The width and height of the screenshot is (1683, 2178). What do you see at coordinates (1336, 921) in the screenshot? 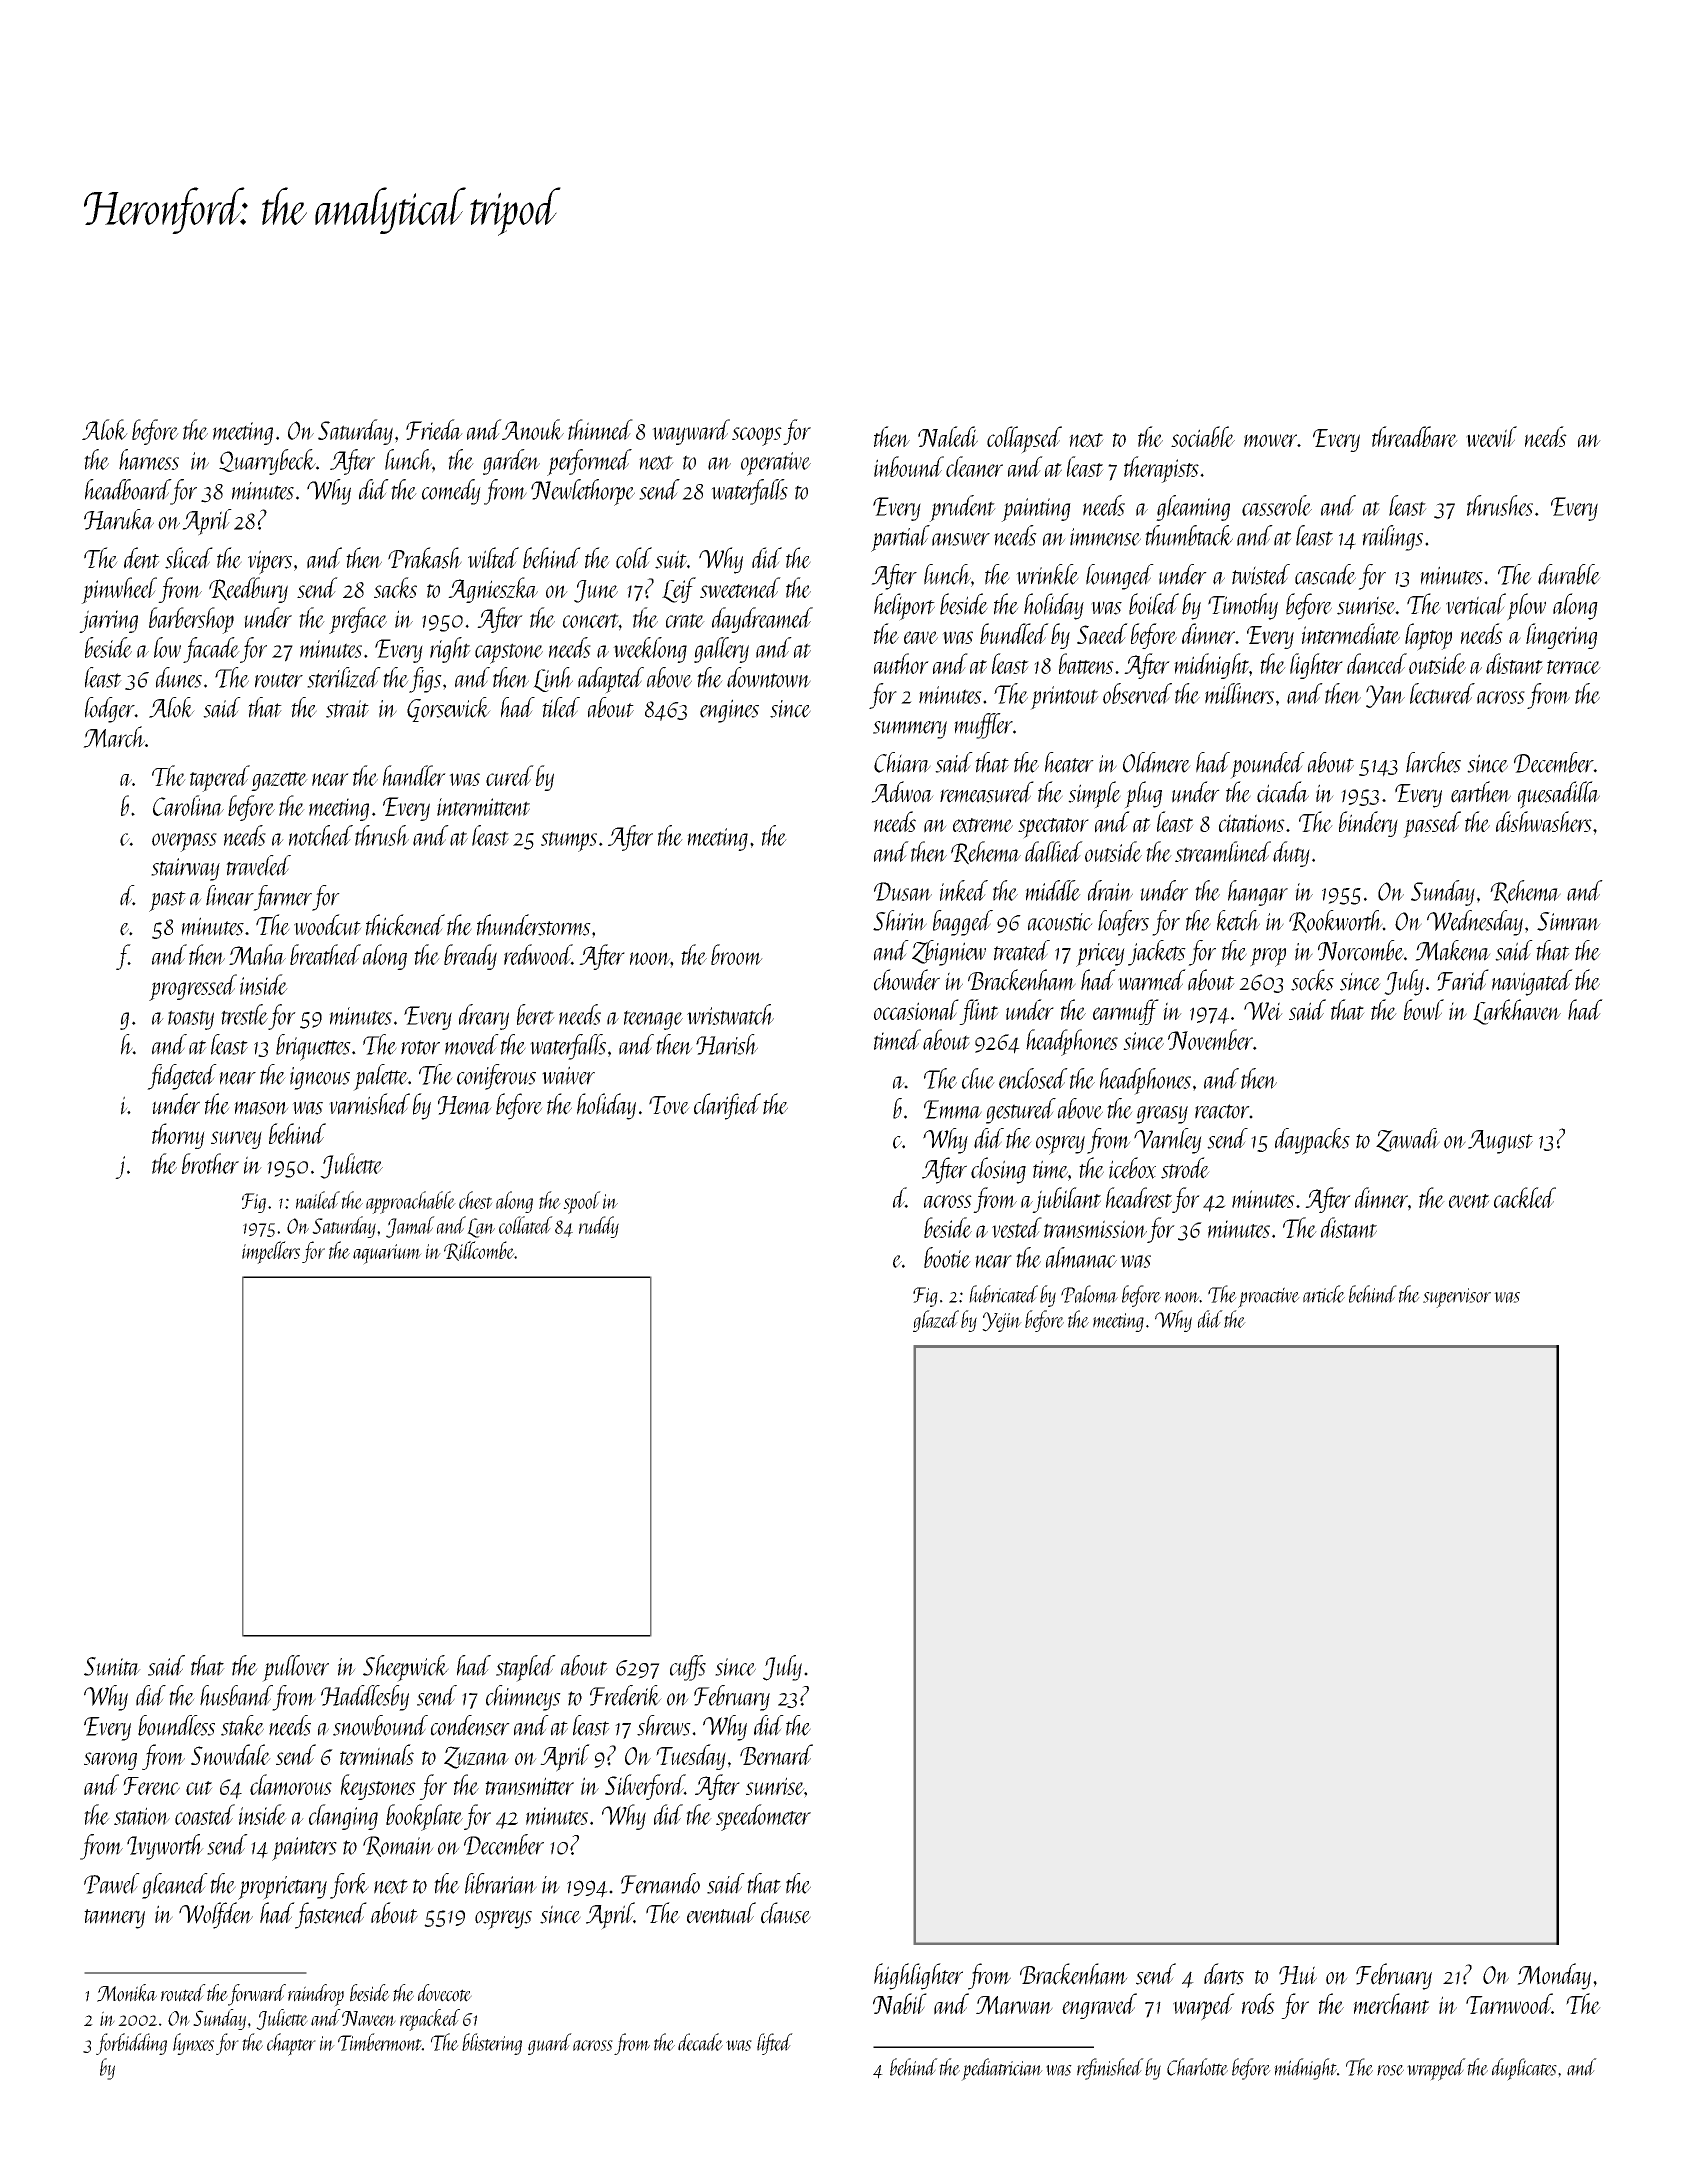
I see `Rookworth` at bounding box center [1336, 921].
